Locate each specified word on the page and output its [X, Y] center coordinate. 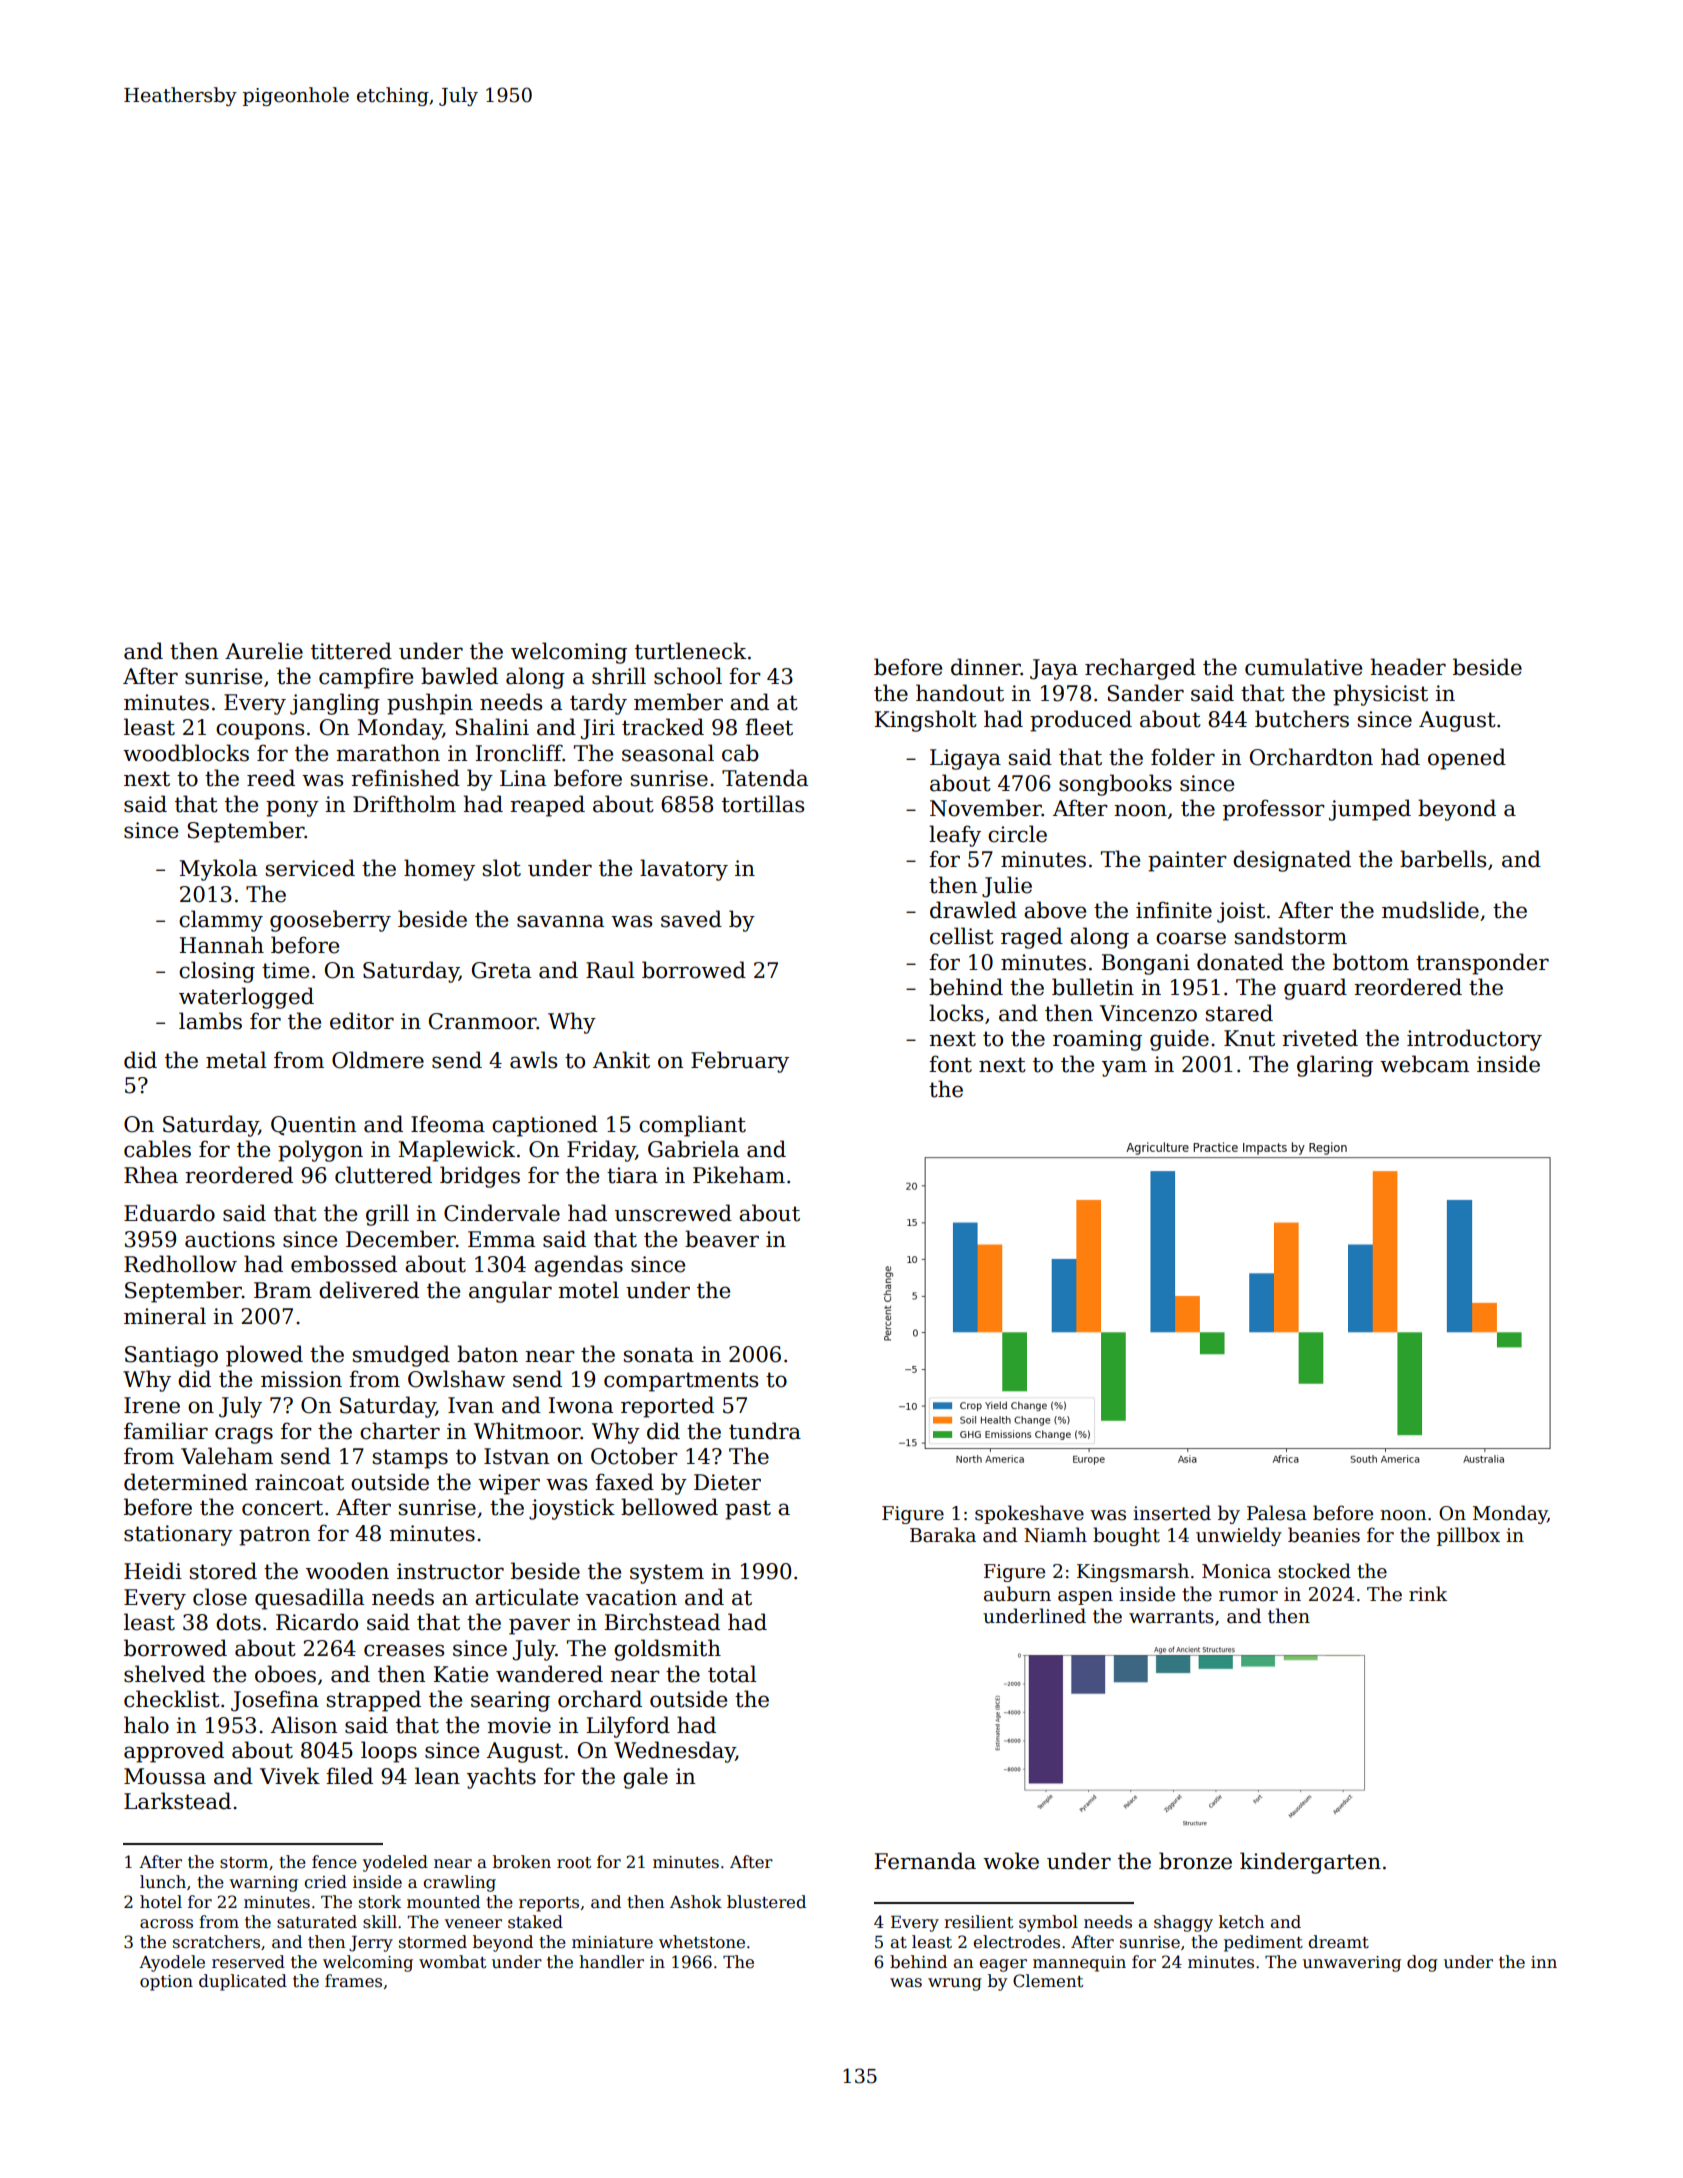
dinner [986, 667]
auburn [1017, 1594]
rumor [1248, 1596]
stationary [178, 1535]
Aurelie [264, 651]
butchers [1302, 719]
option [166, 1983]
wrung [955, 1984]
